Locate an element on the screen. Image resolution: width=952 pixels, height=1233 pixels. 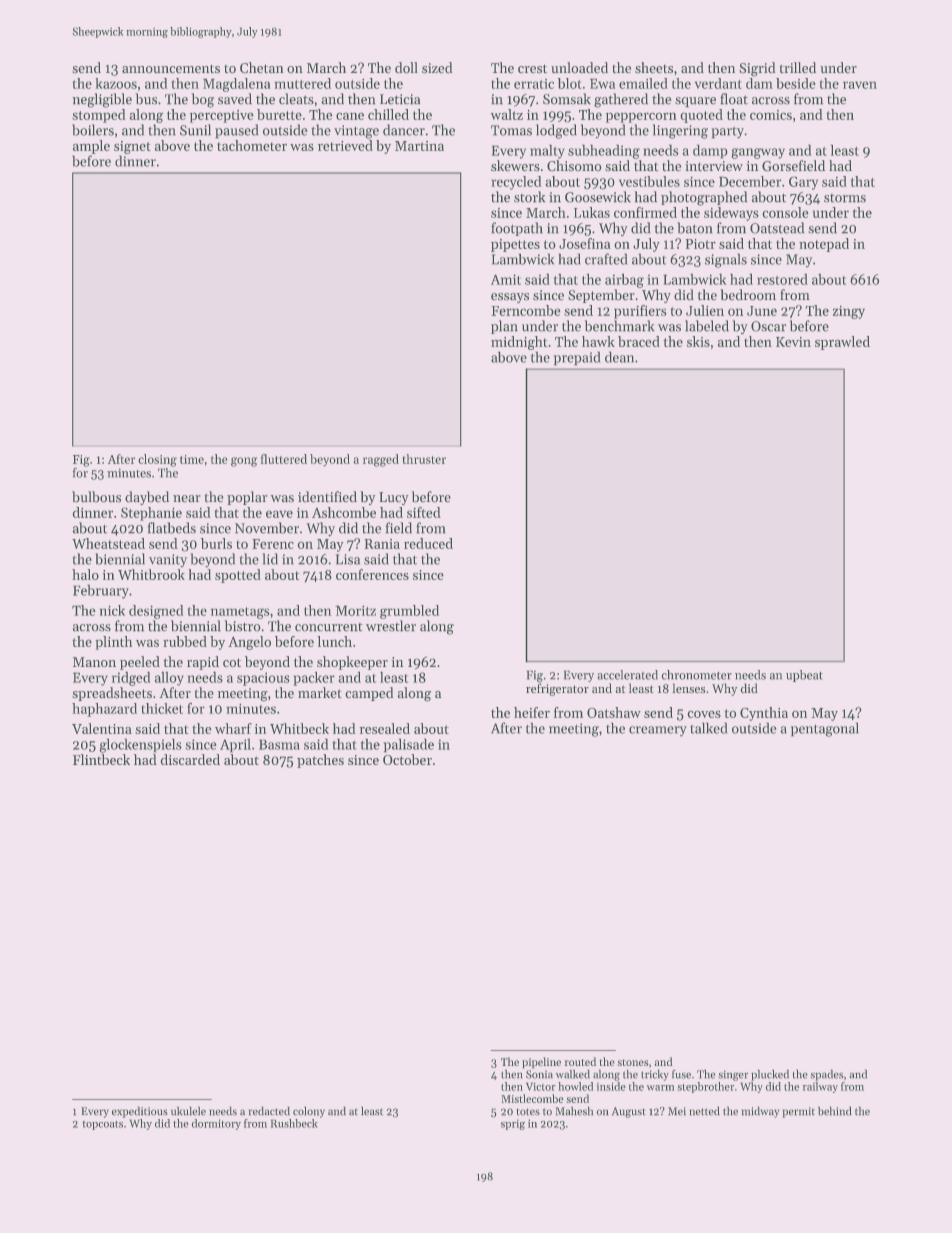
Martina is located at coordinates (419, 146).
